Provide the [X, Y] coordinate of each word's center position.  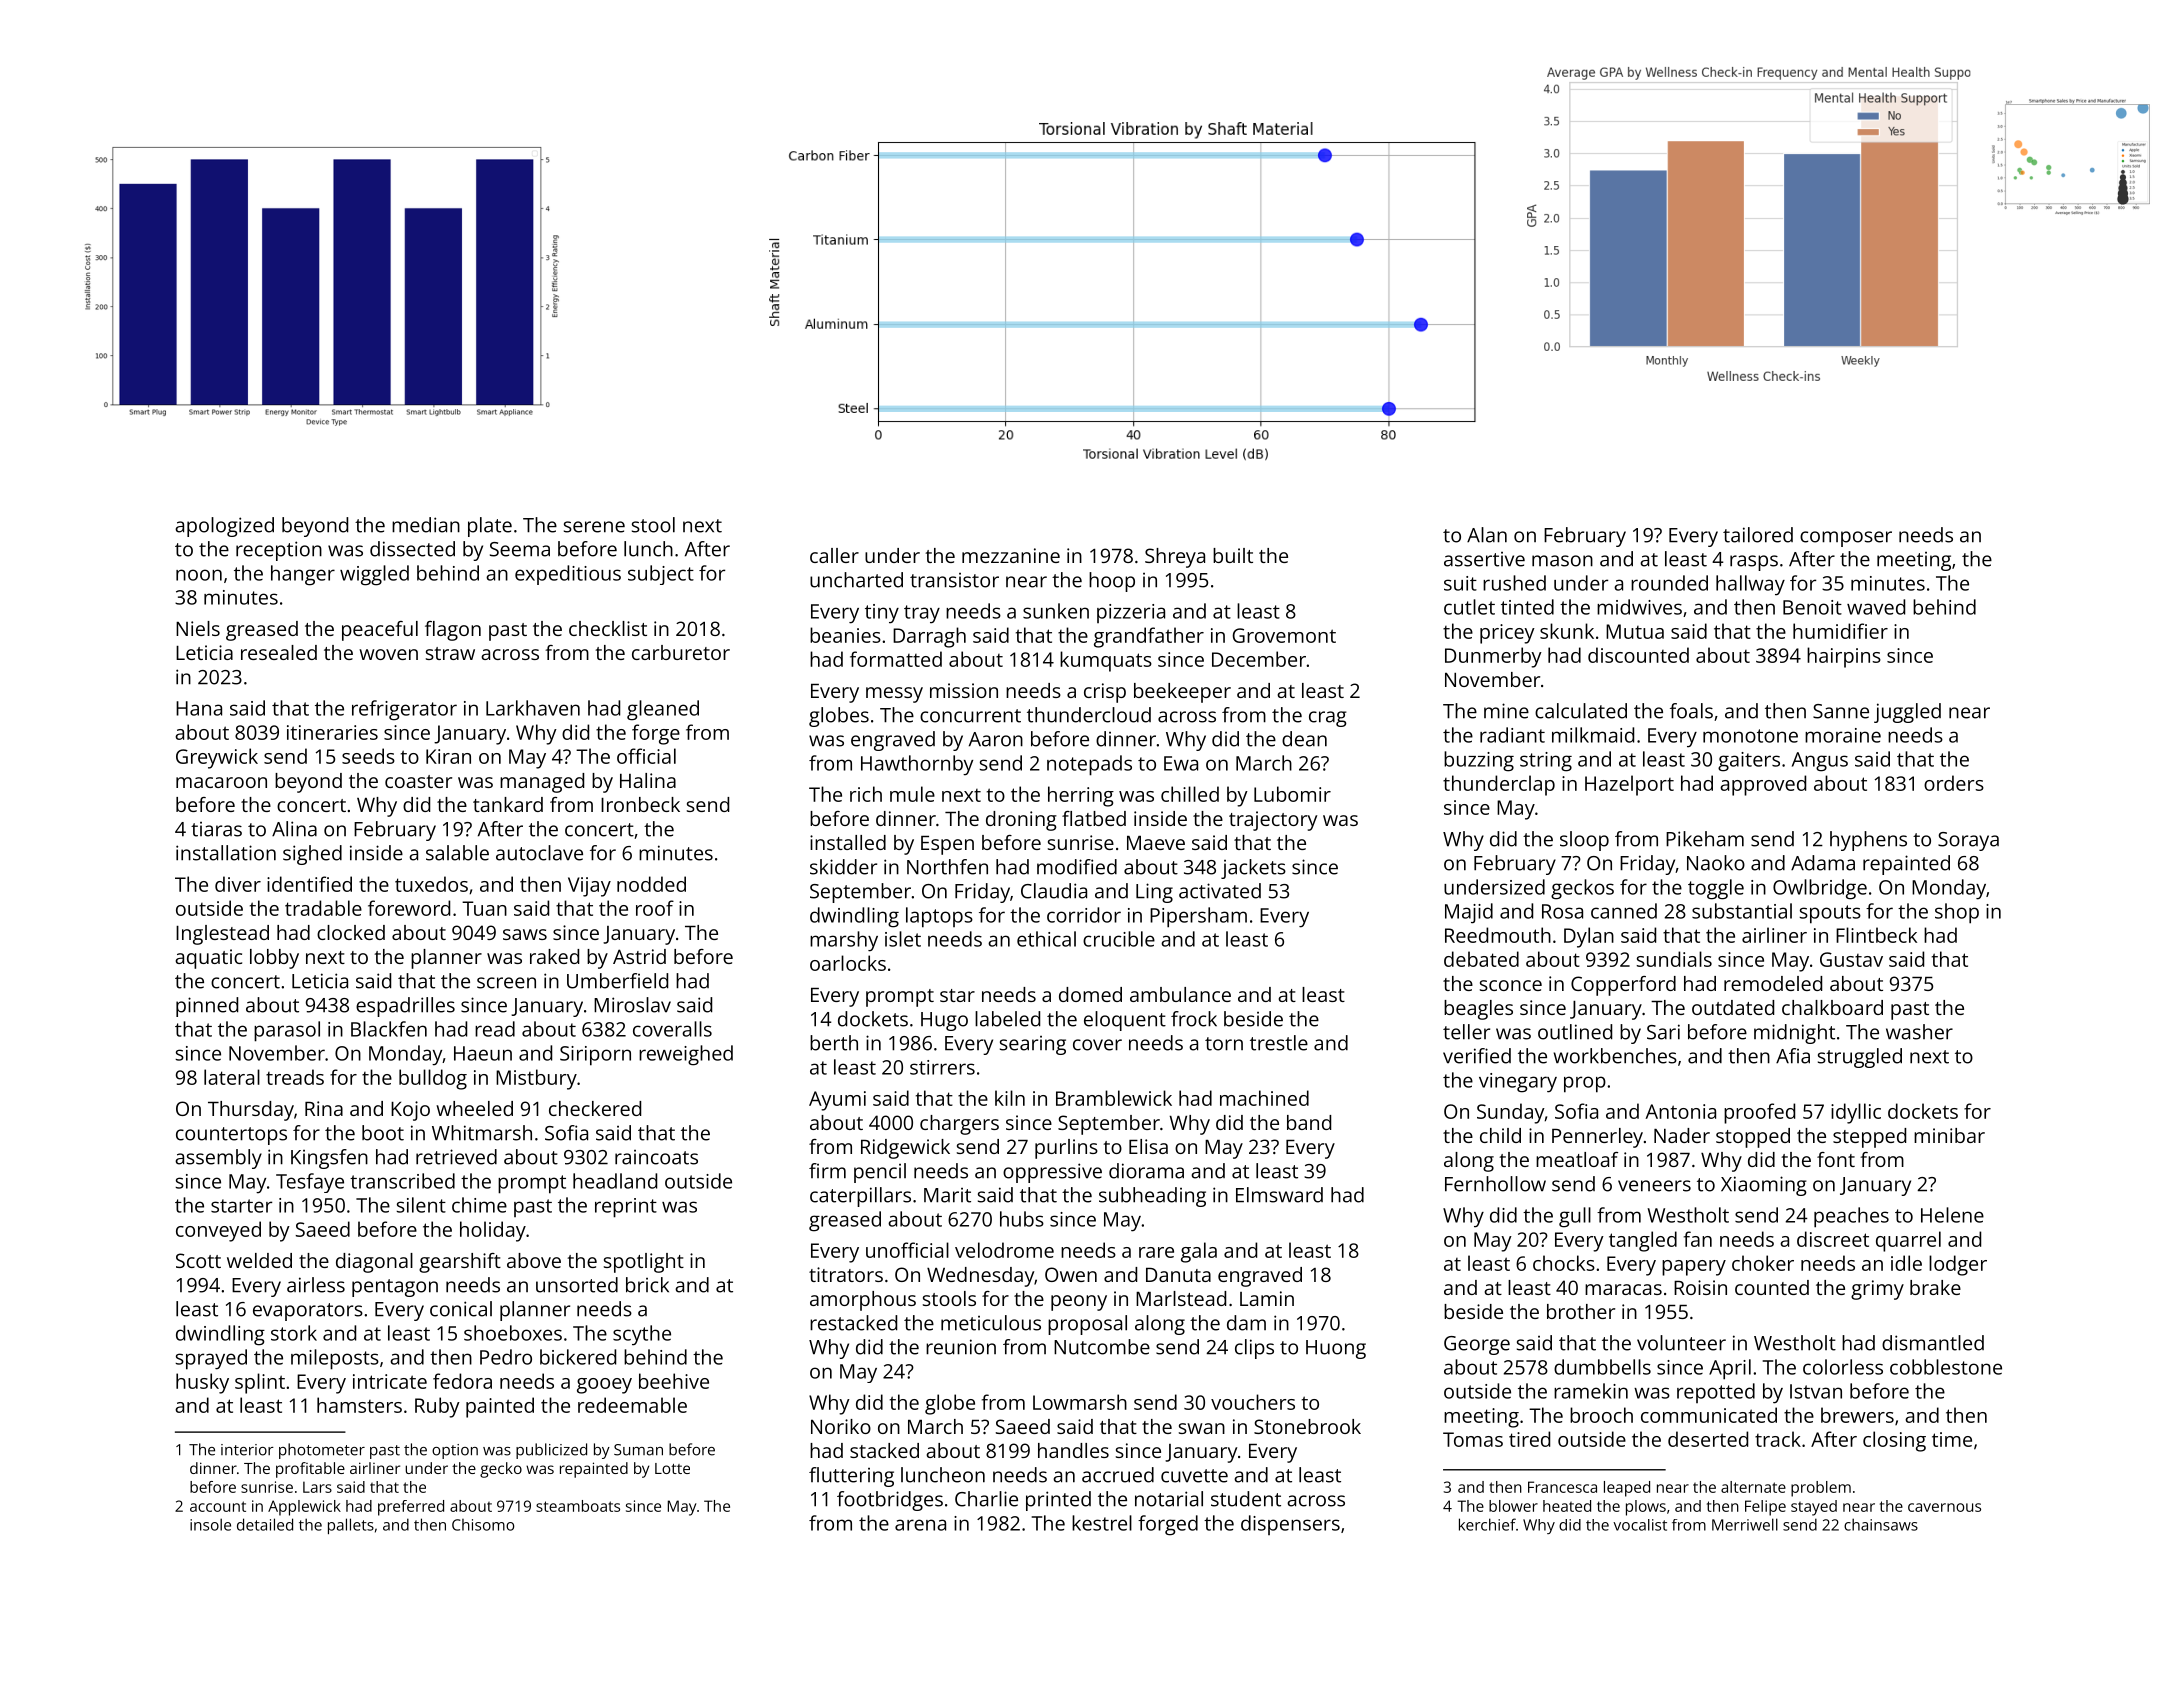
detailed [265, 1524]
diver [238, 884]
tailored [1758, 535]
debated [1481, 959]
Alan [1487, 535]
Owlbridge [1820, 889]
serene [594, 527]
